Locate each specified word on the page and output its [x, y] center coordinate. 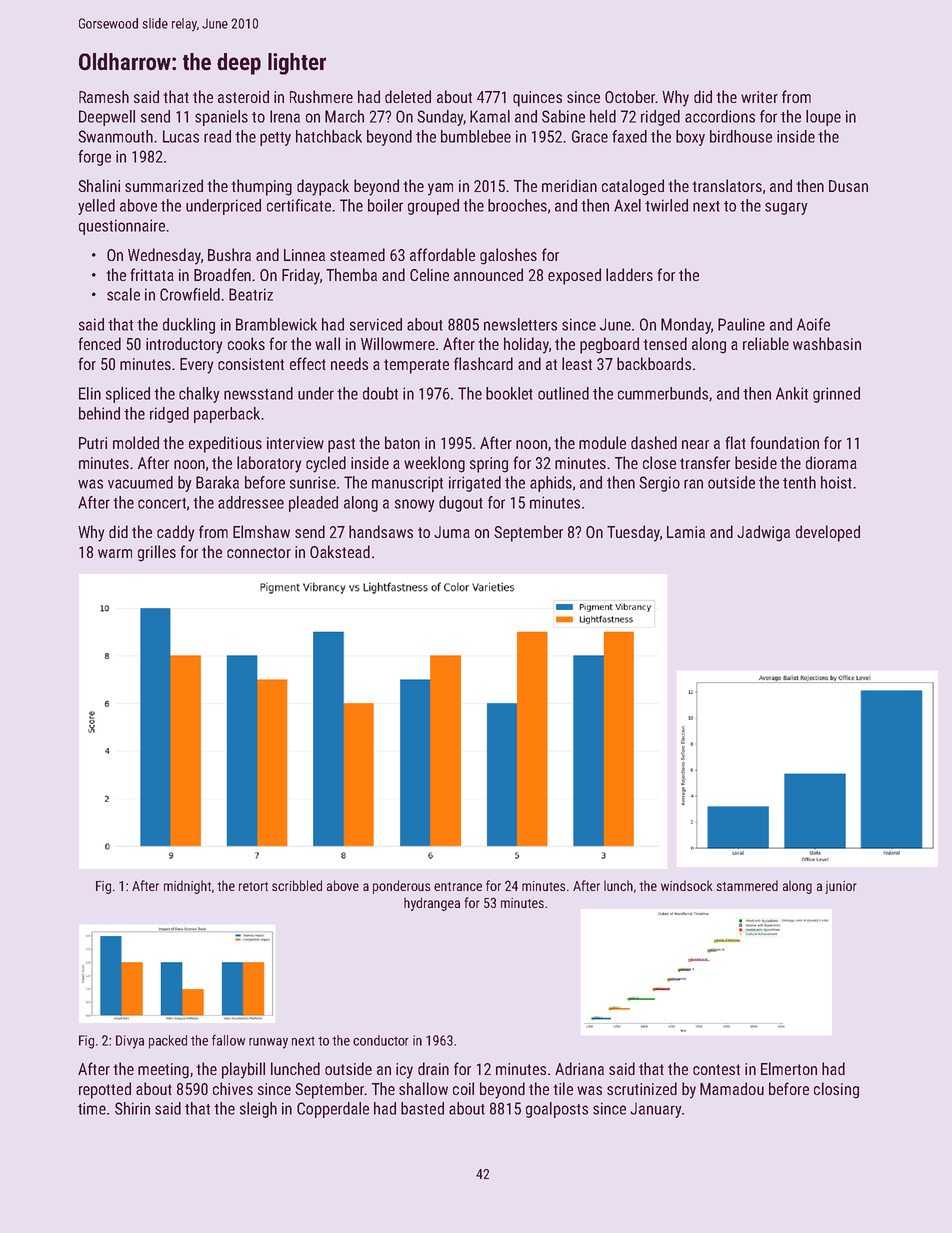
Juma [452, 532]
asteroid [243, 96]
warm [115, 553]
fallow [228, 1040]
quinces [537, 99]
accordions [720, 116]
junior [841, 887]
